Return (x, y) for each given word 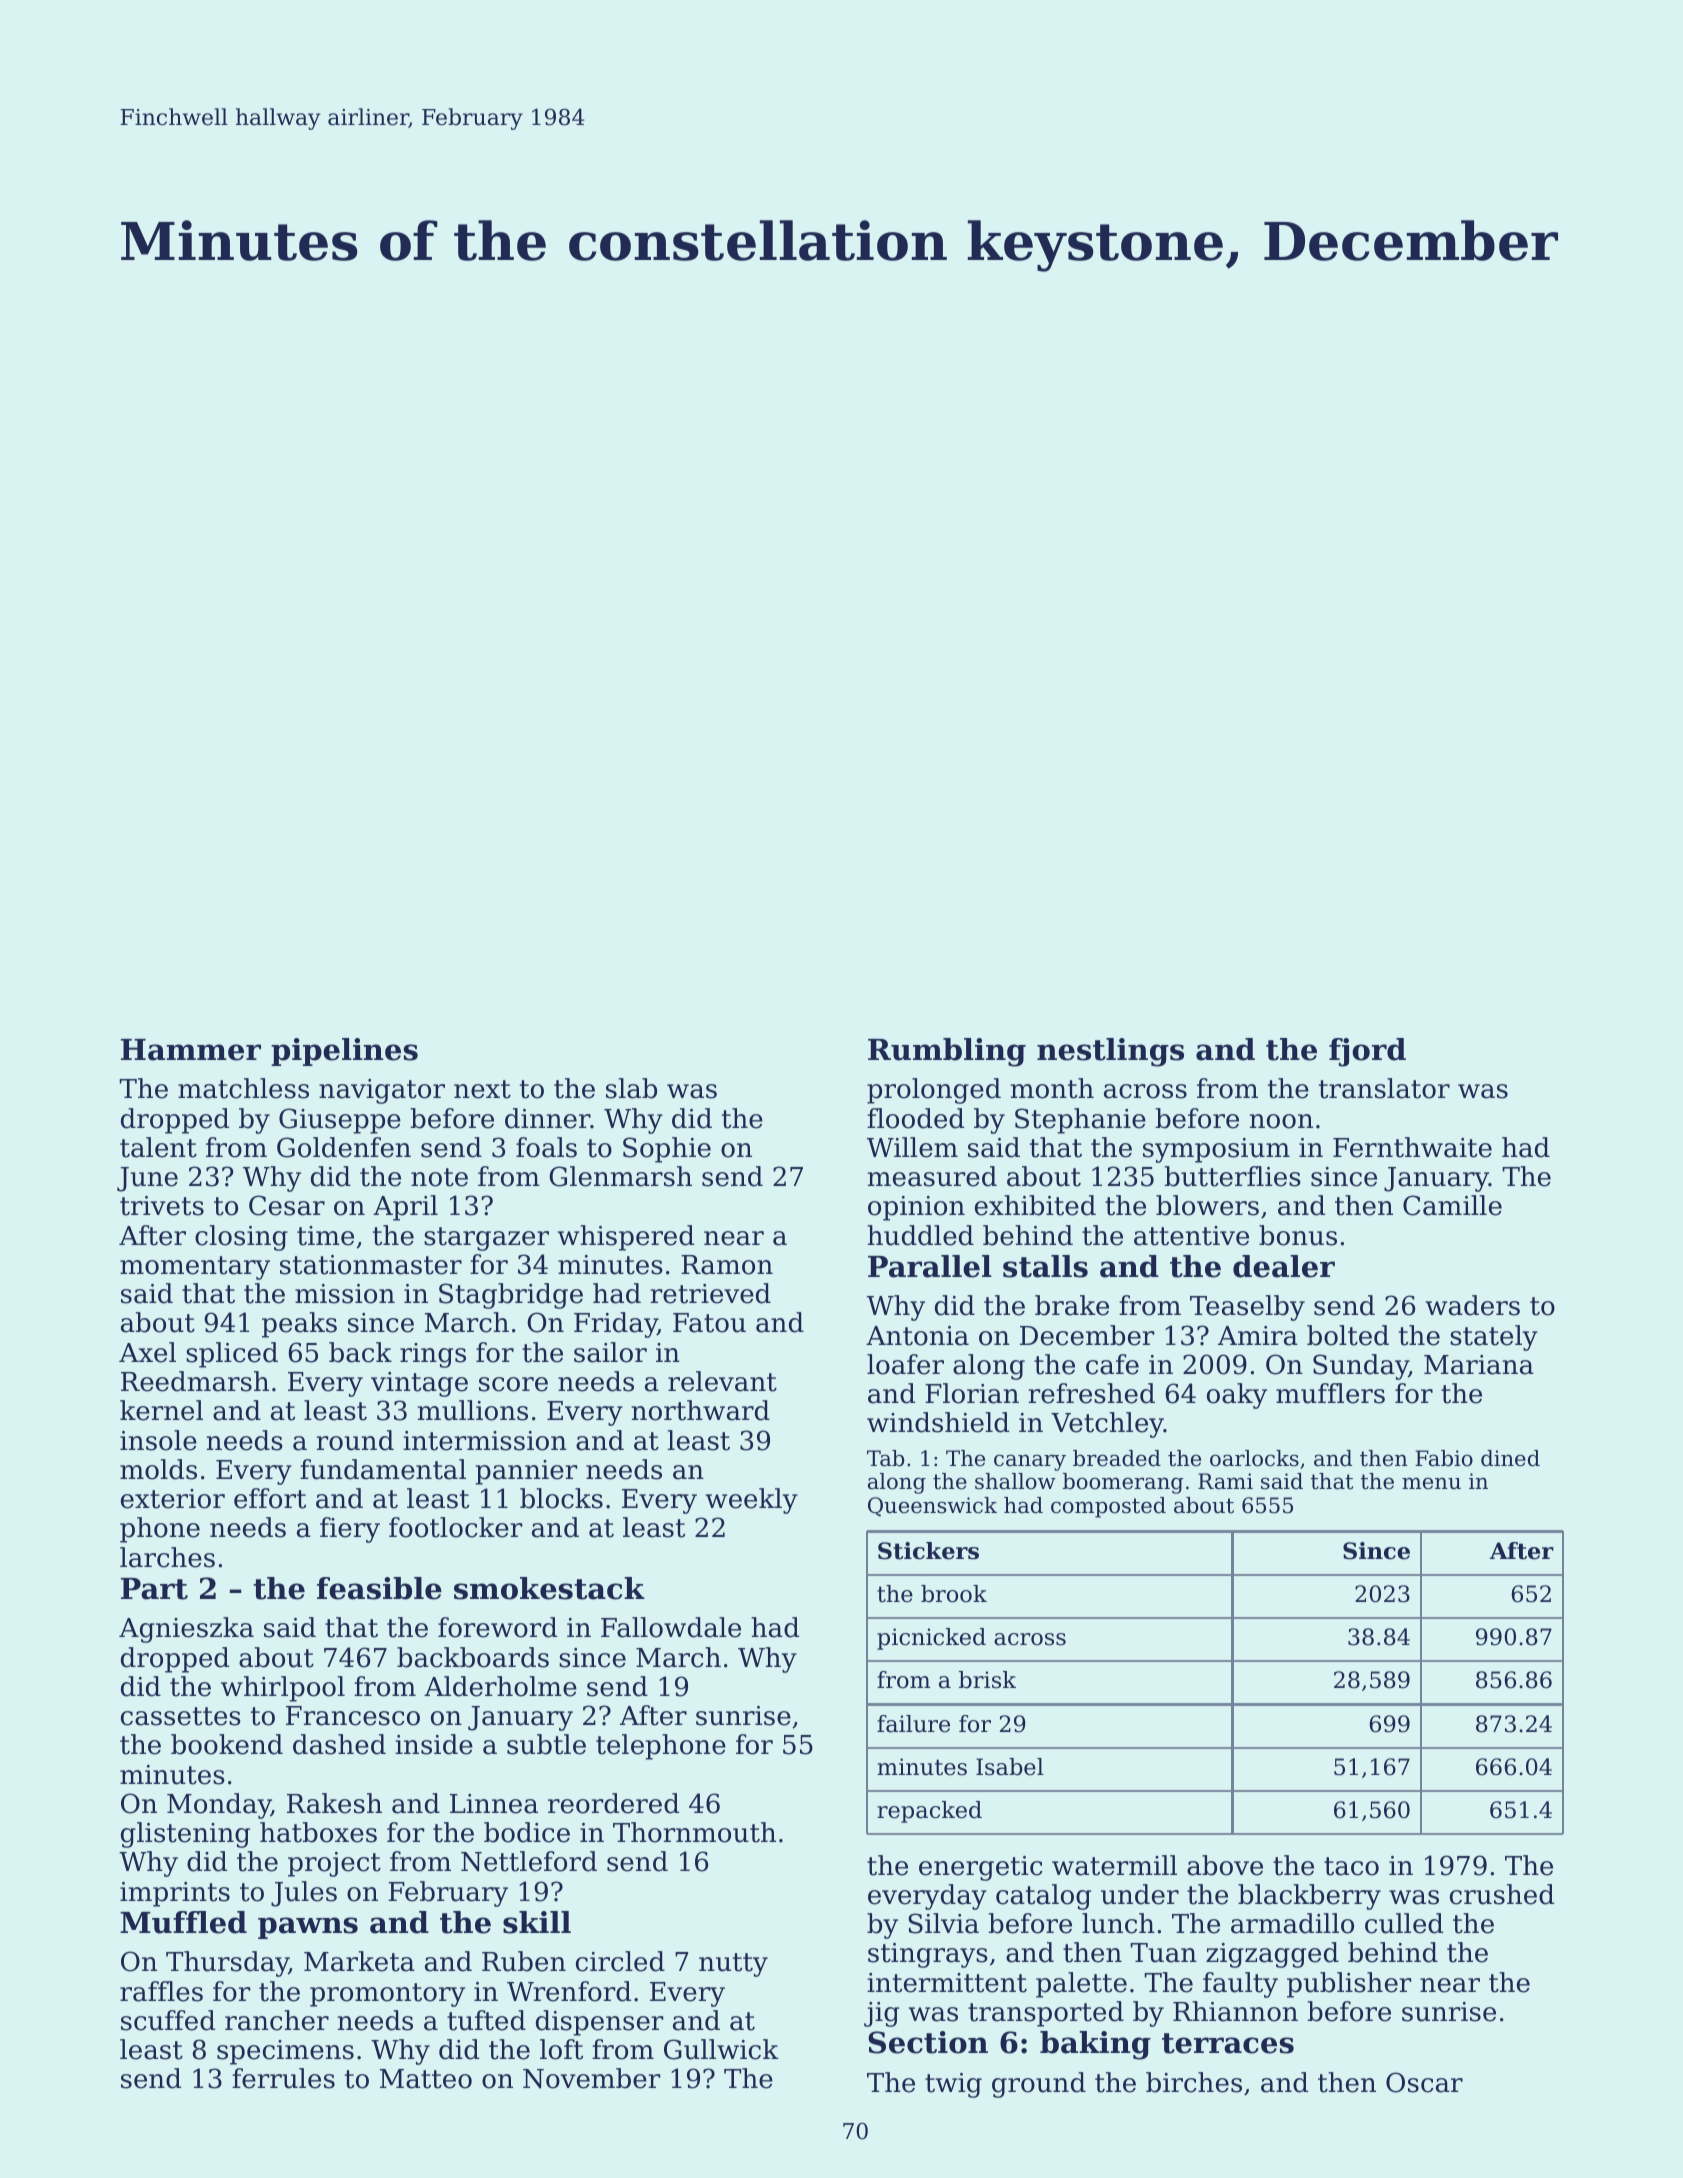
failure (913, 1724)
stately (1494, 1338)
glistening (185, 1835)
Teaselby (1247, 1308)
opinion (916, 1208)
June (147, 1179)
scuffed (168, 2020)
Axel (147, 1352)
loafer (905, 1364)
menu (1431, 1483)
